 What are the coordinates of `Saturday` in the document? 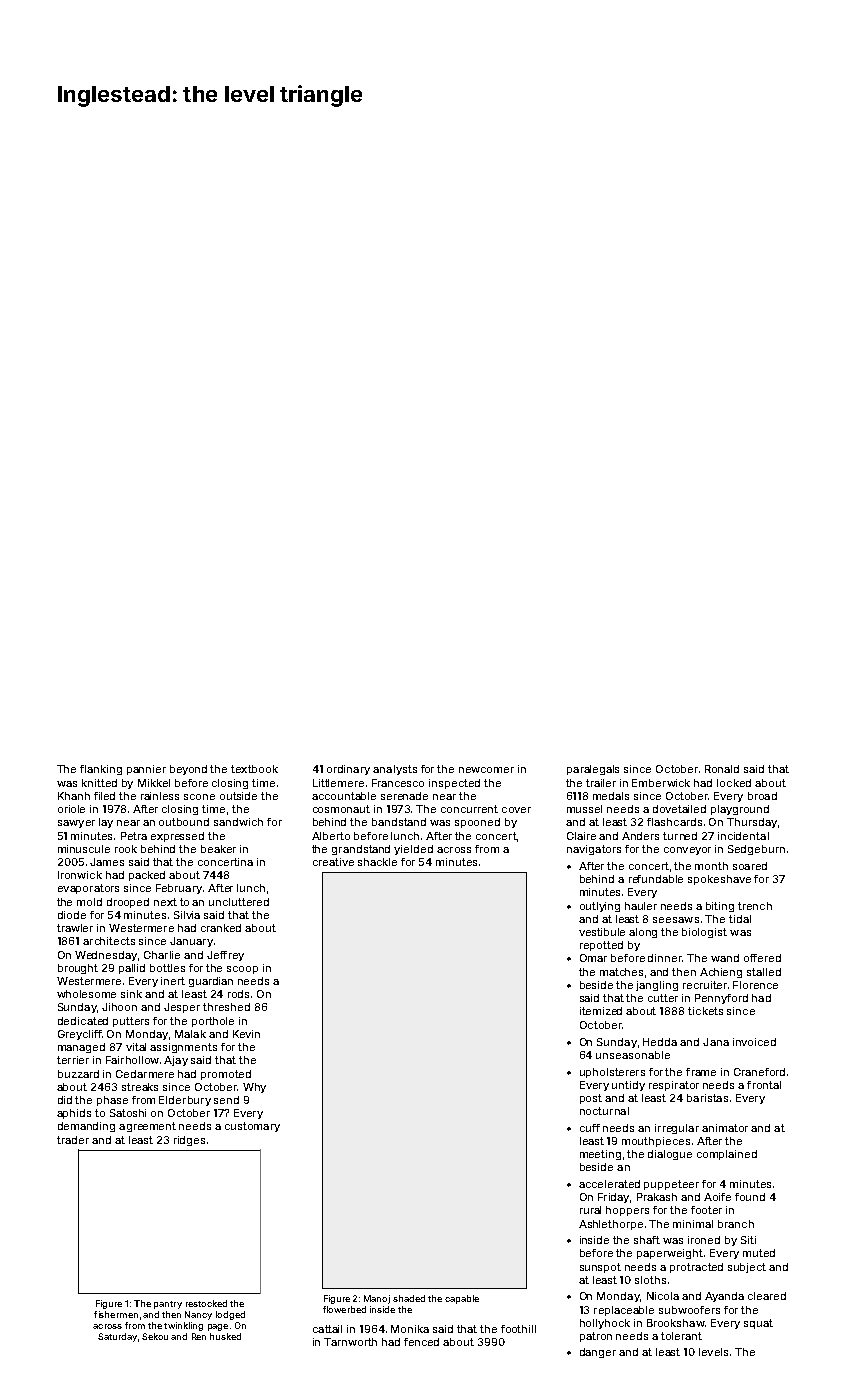 It's located at (117, 1337).
